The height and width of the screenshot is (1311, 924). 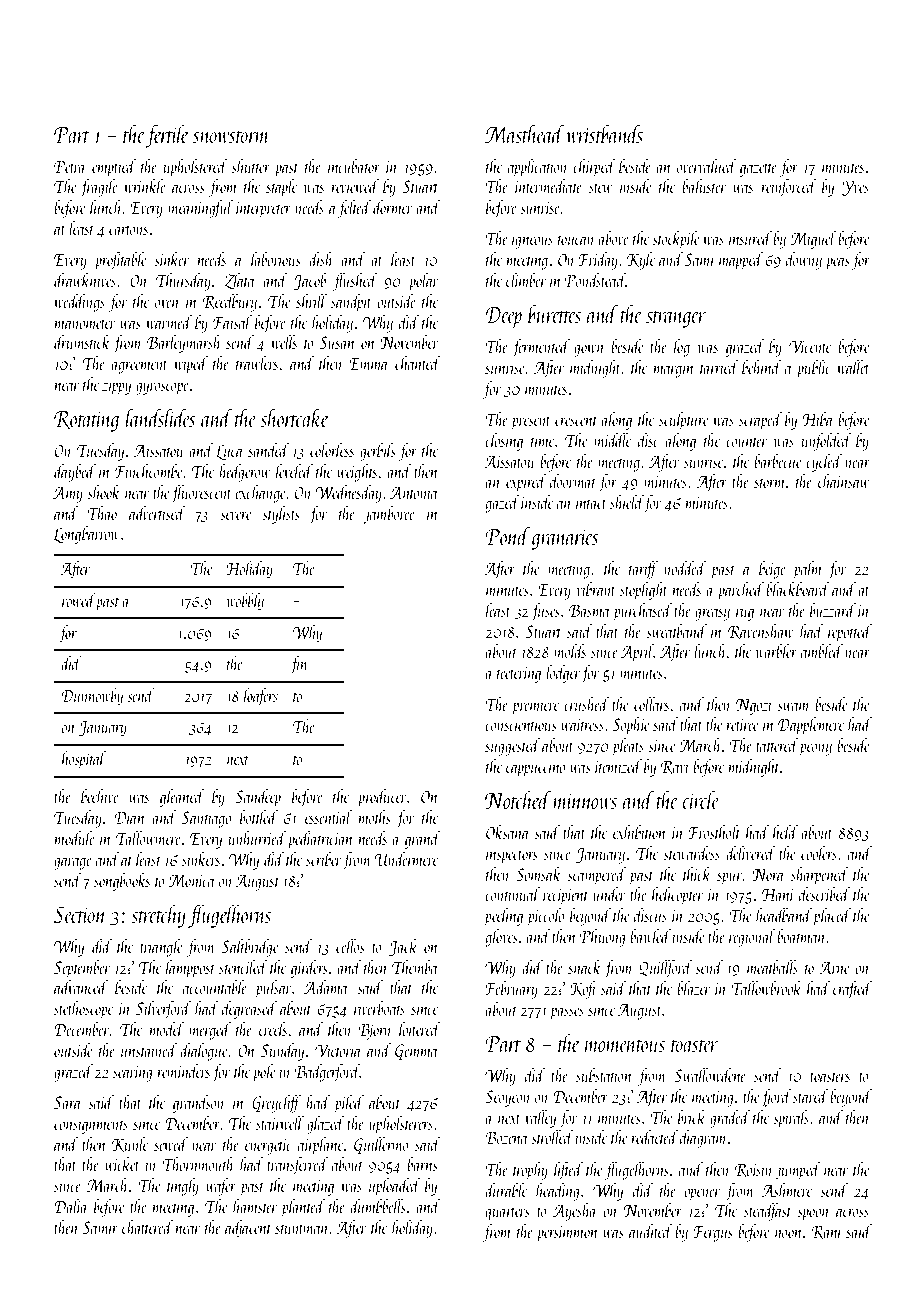 What do you see at coordinates (167, 136) in the screenshot?
I see `fertile` at bounding box center [167, 136].
